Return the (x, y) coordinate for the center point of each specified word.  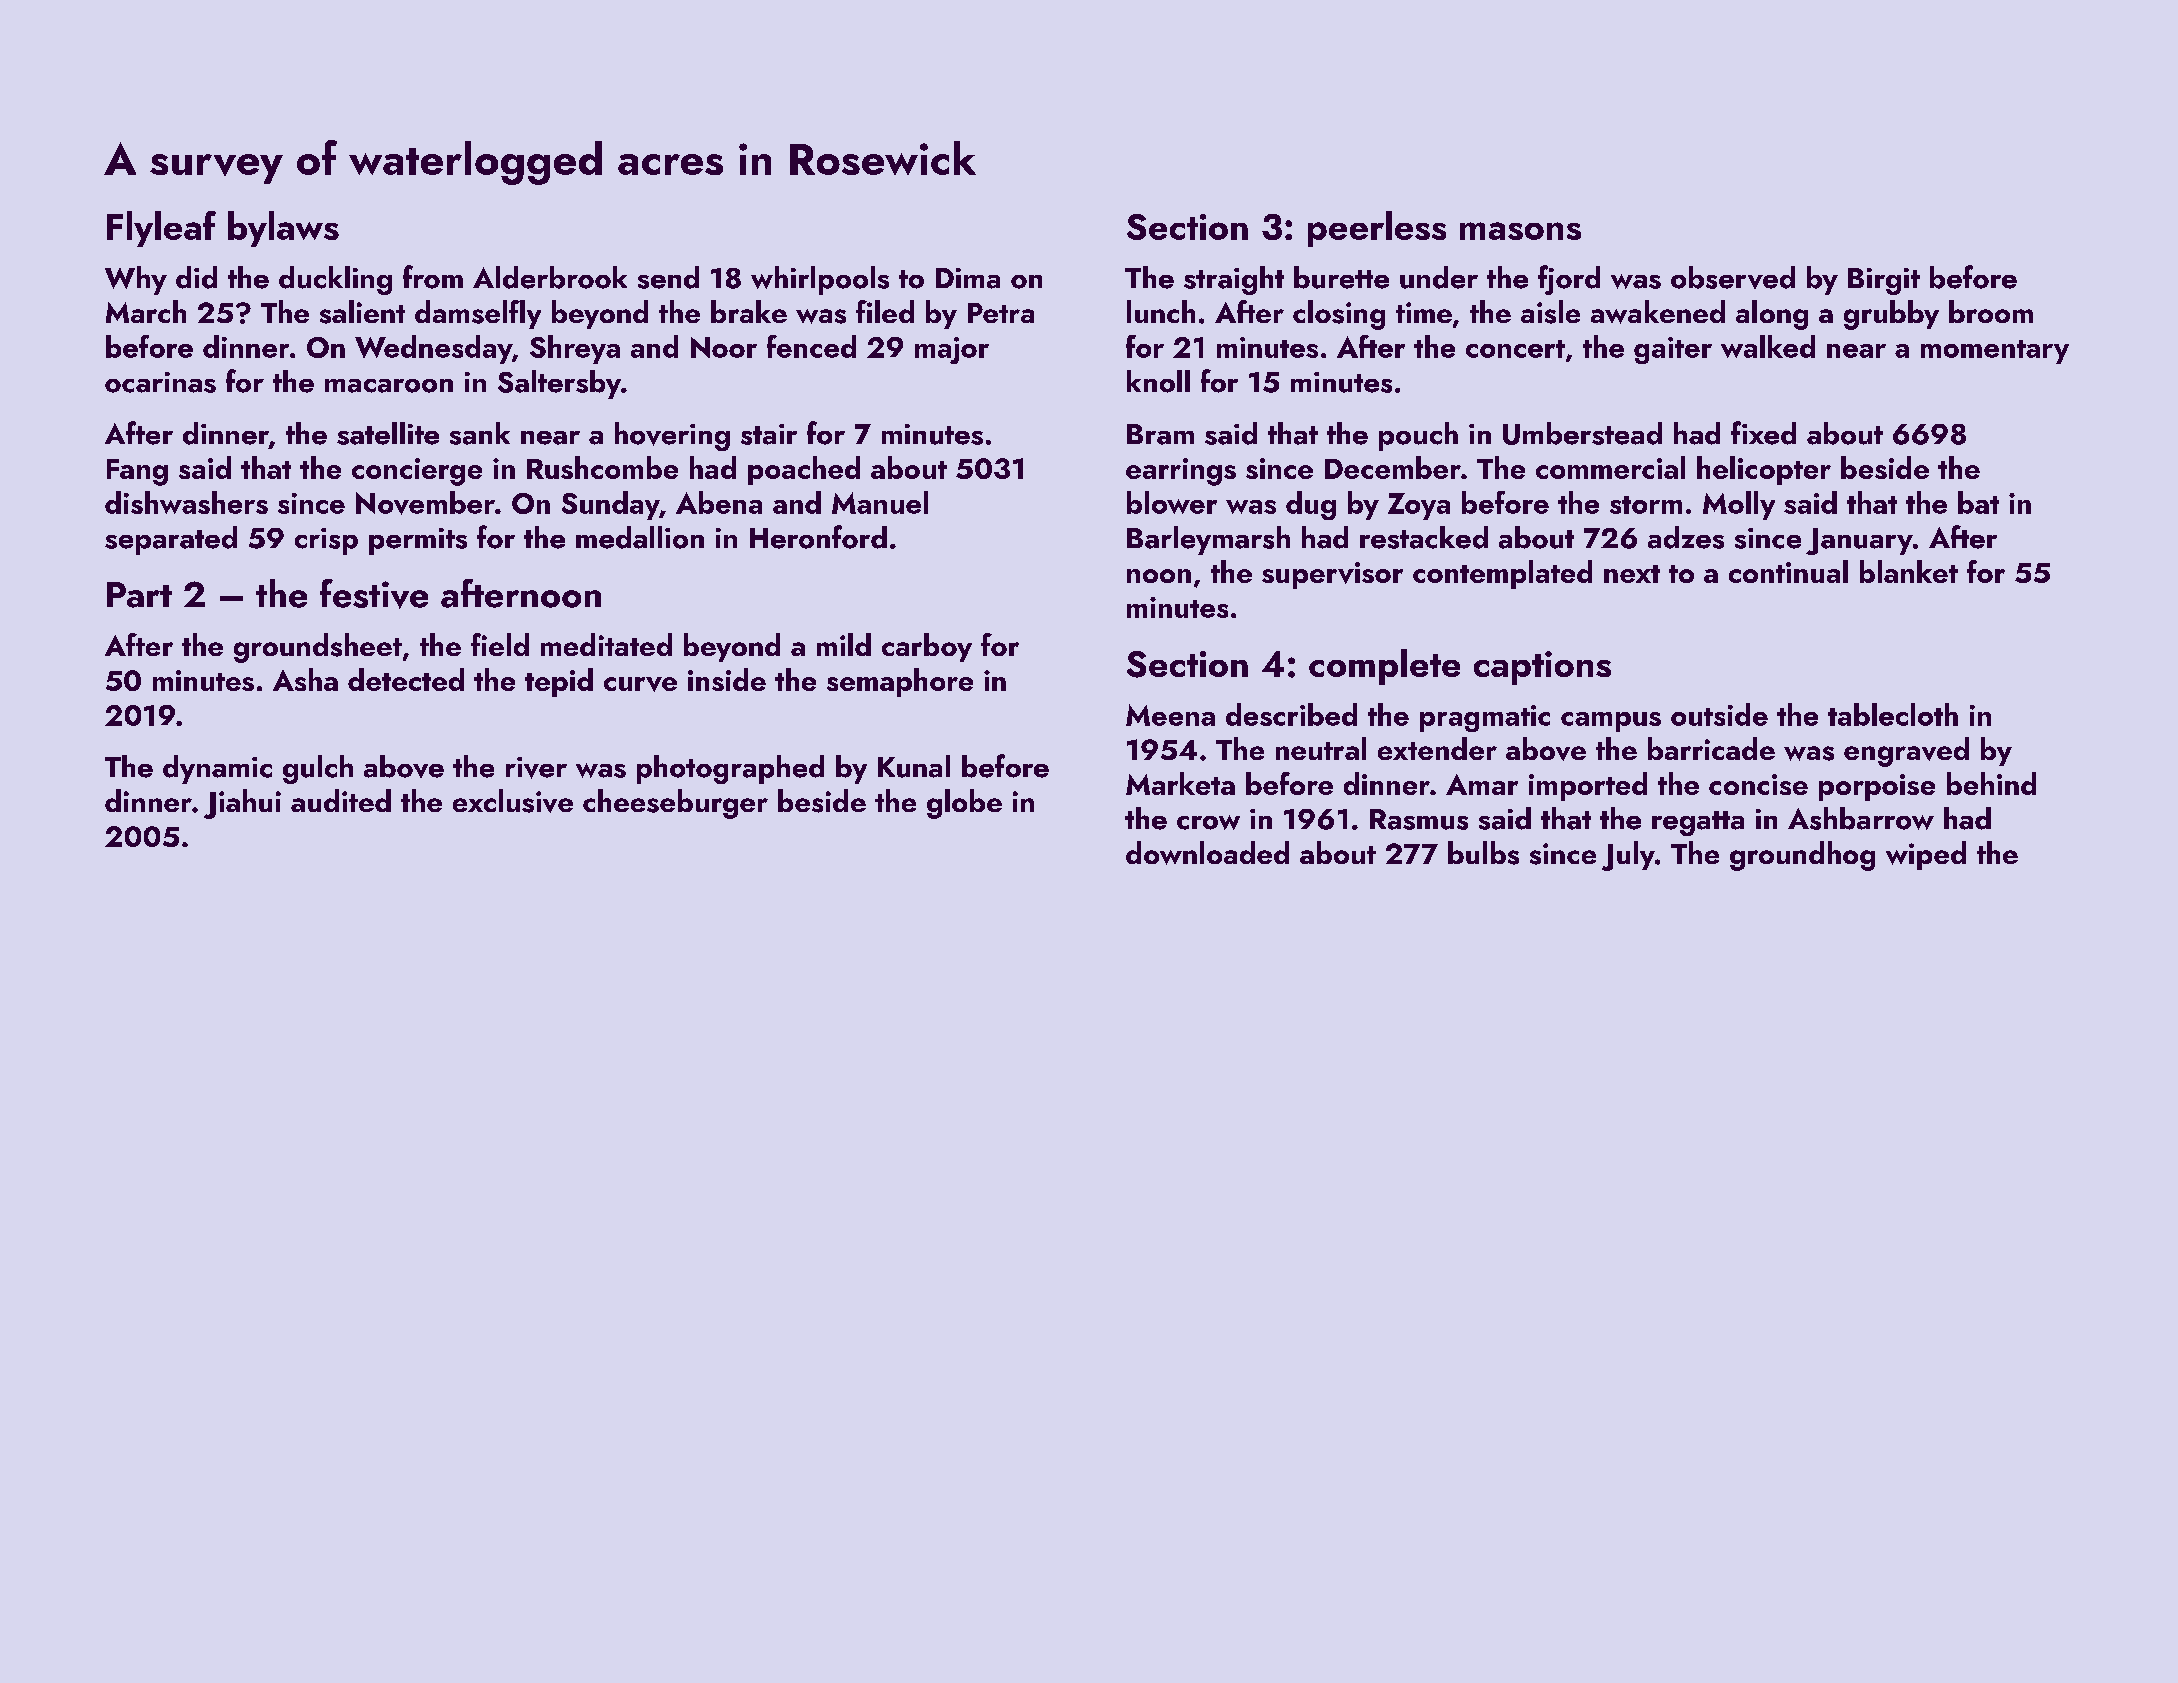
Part (139, 595)
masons (1520, 231)
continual (1788, 571)
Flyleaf (161, 229)
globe (964, 804)
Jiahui (242, 804)
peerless (1377, 229)
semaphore (900, 682)
